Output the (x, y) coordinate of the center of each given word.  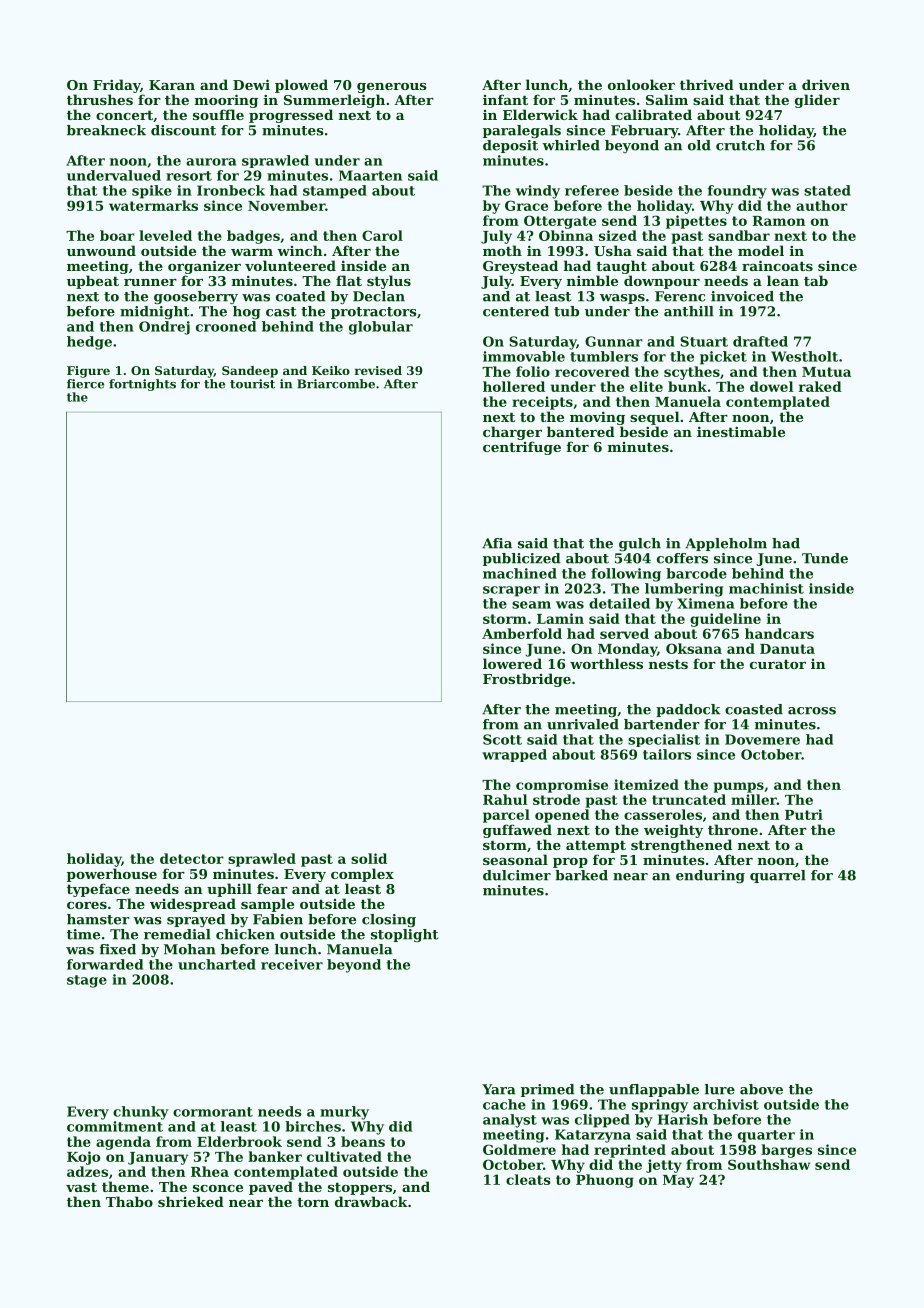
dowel (771, 386)
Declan (379, 296)
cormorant (213, 1112)
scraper (511, 591)
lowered (512, 663)
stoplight (404, 935)
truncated (689, 799)
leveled (165, 235)
